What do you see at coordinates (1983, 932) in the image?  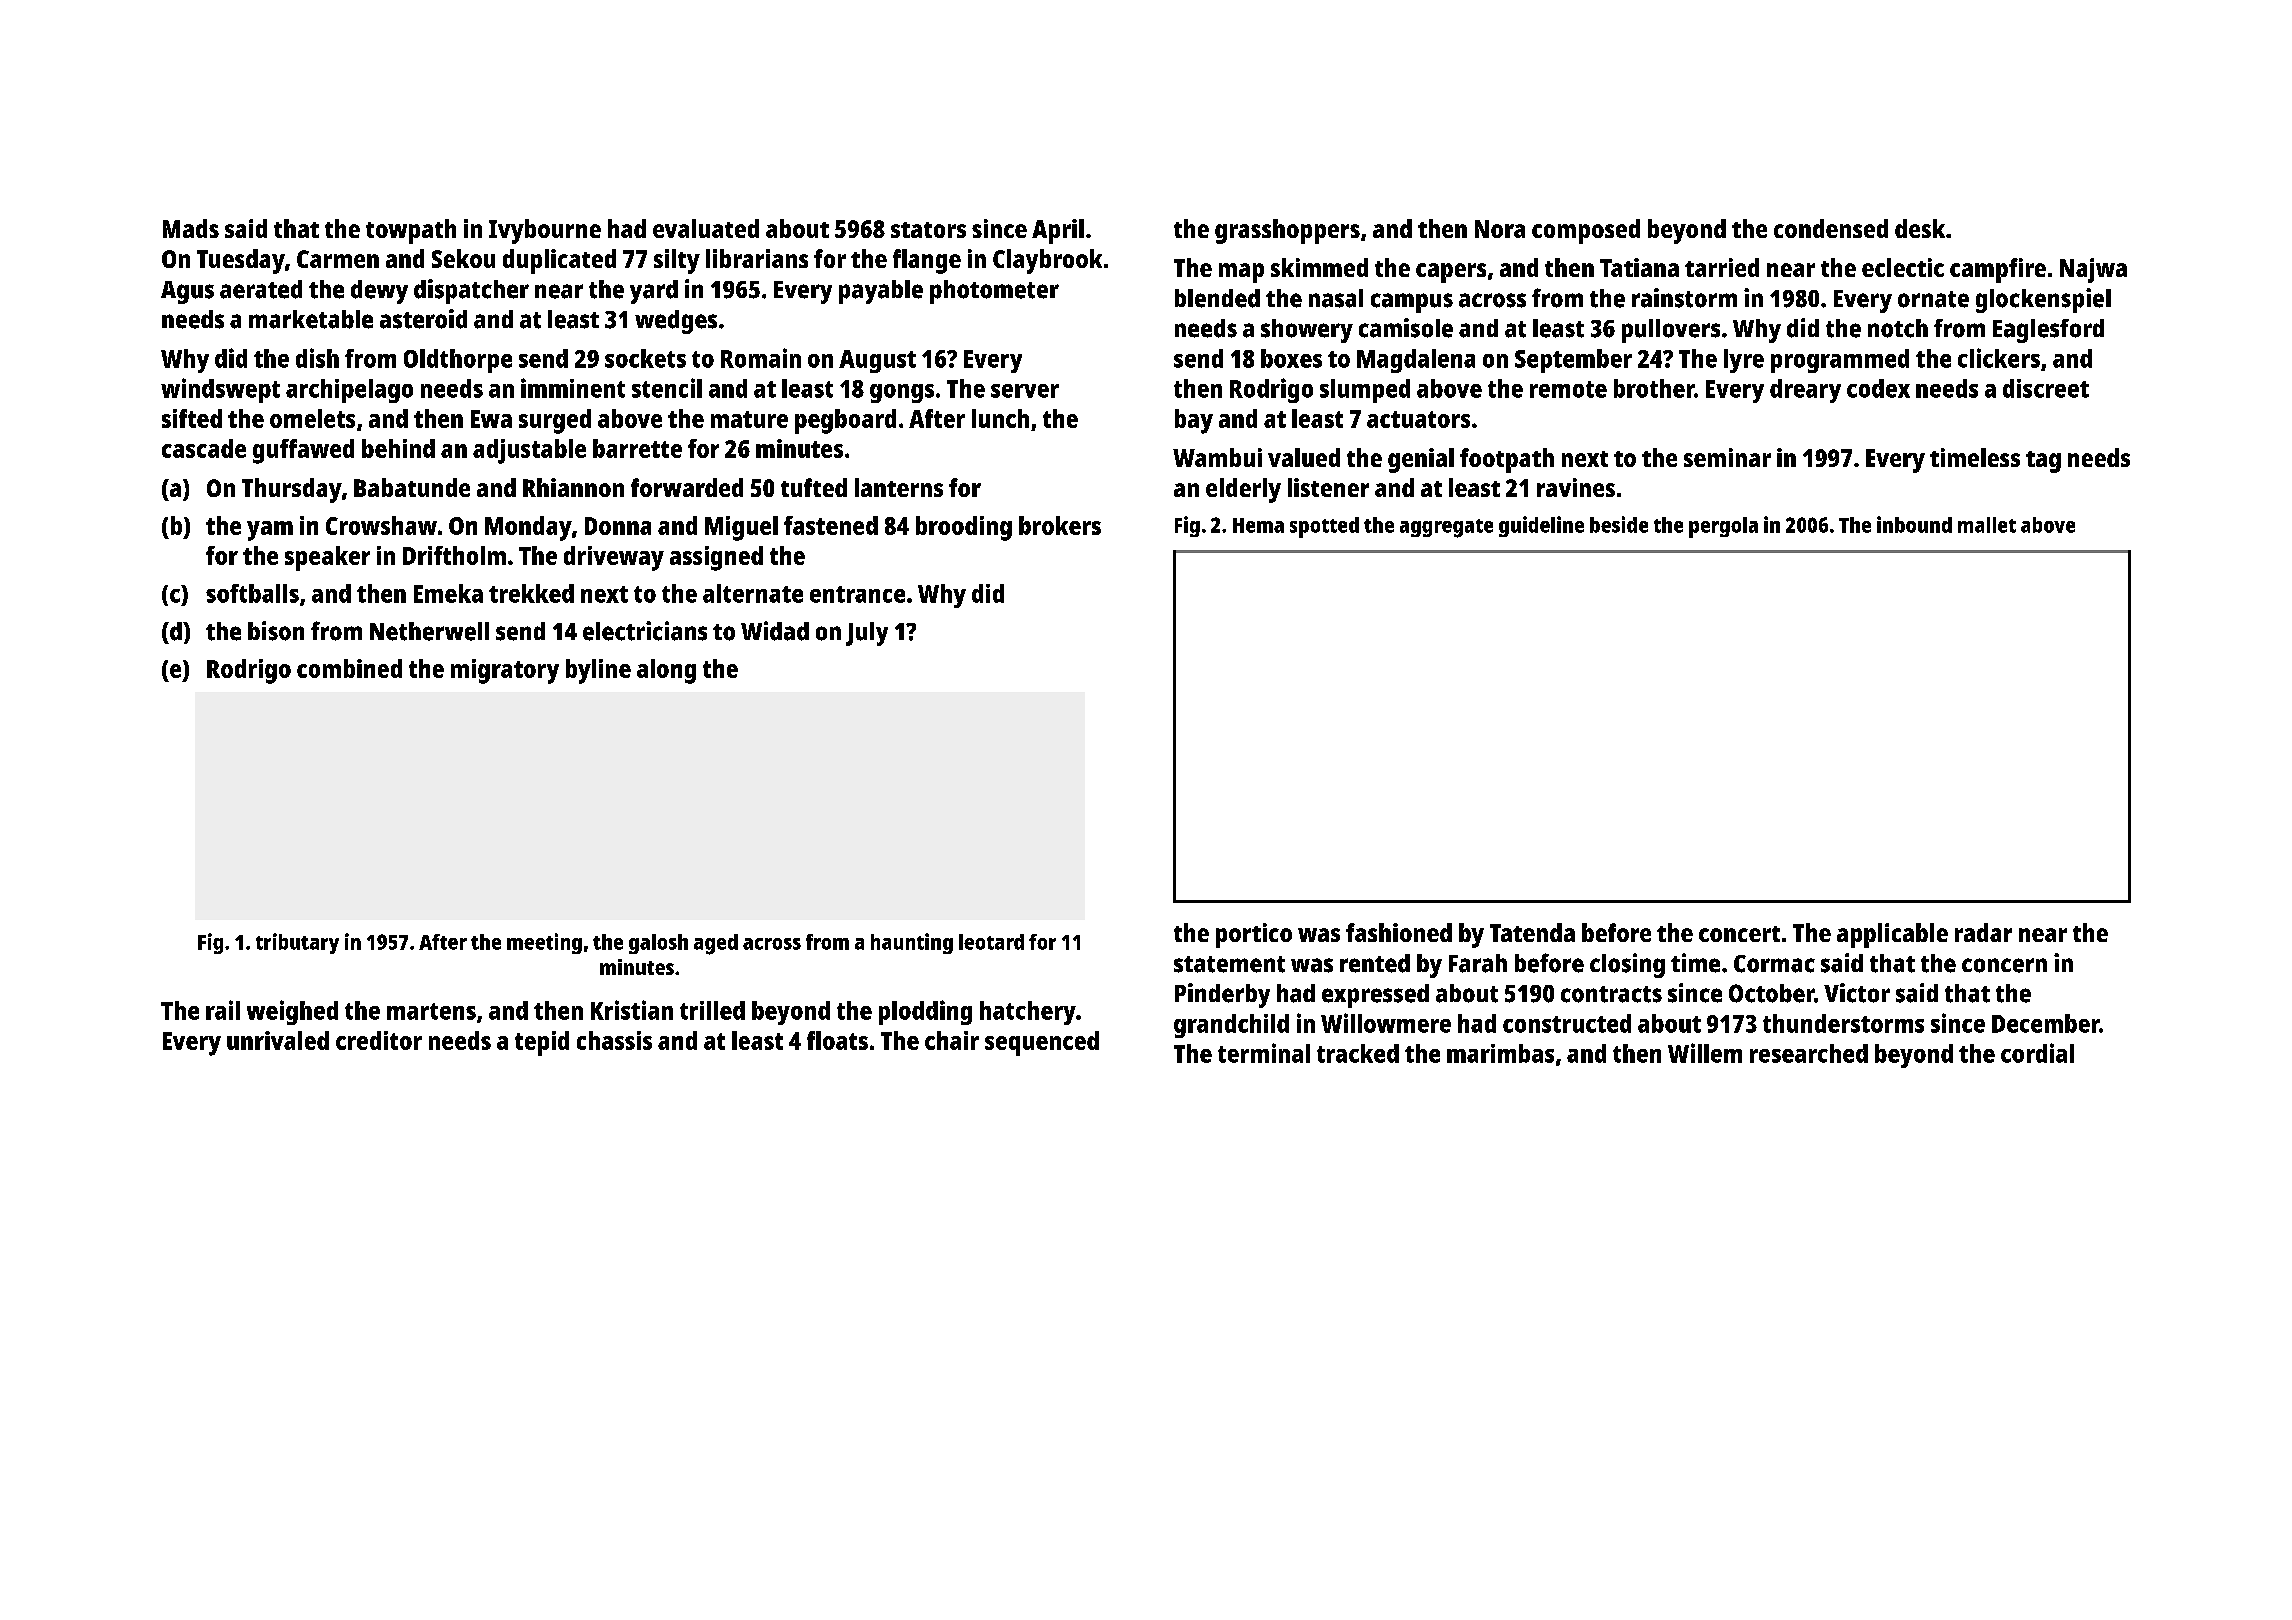 I see `radar` at bounding box center [1983, 932].
